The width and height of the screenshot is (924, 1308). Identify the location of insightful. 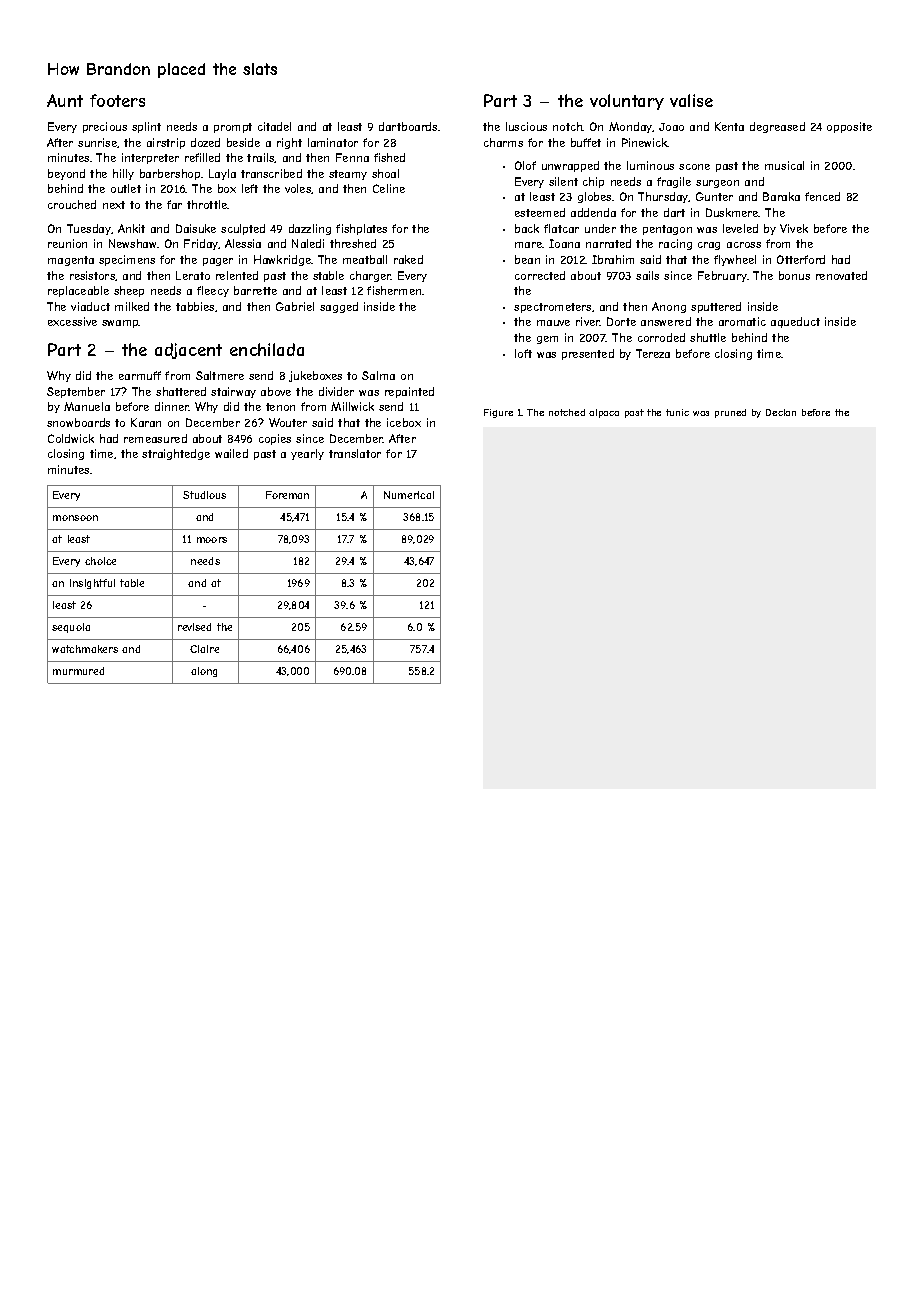
(92, 584).
